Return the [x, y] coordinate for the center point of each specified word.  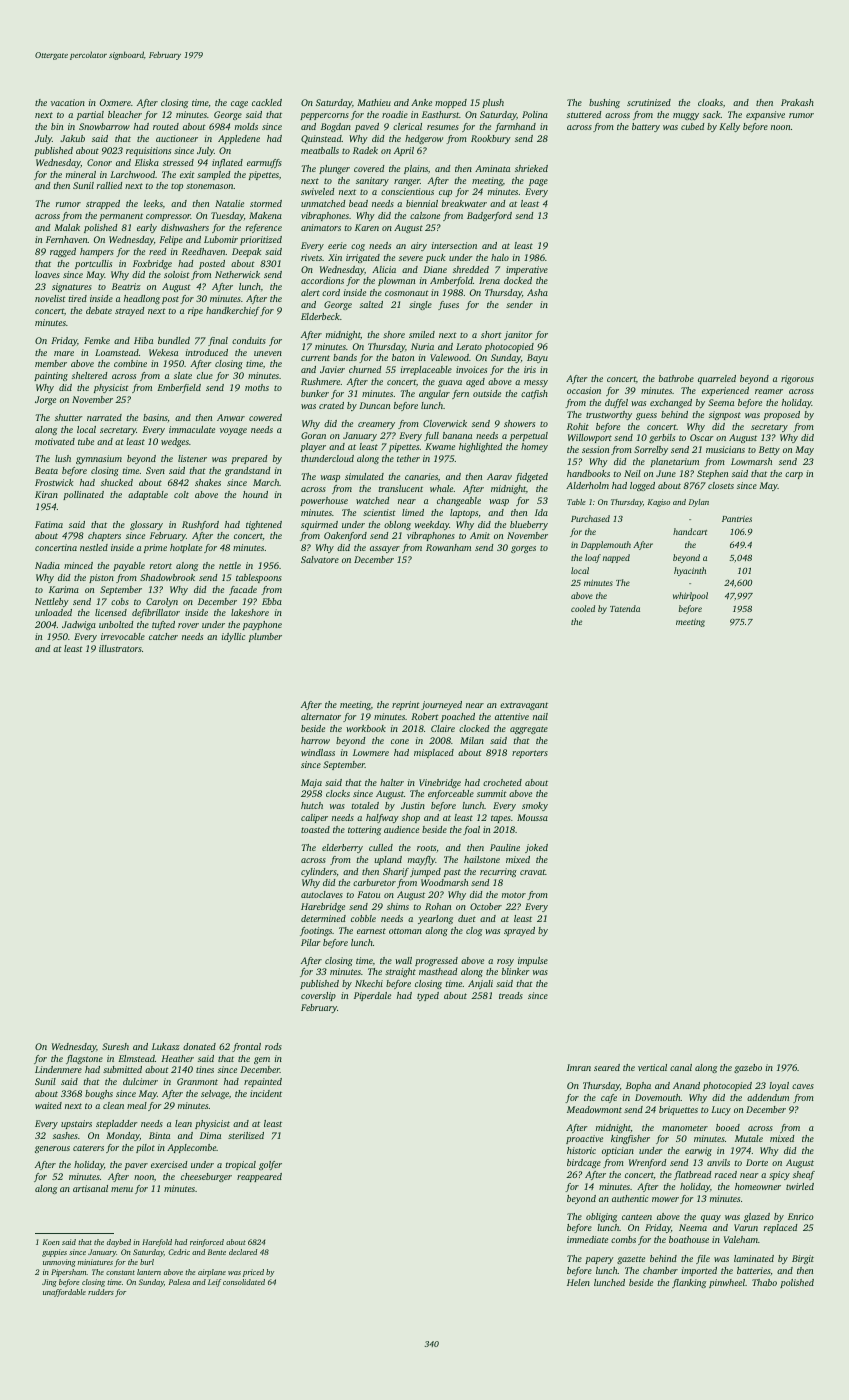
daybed [119, 1243]
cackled [267, 102]
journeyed [441, 705]
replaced [781, 1228]
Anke [421, 102]
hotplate [186, 548]
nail [540, 716]
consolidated [244, 1282]
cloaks [710, 102]
